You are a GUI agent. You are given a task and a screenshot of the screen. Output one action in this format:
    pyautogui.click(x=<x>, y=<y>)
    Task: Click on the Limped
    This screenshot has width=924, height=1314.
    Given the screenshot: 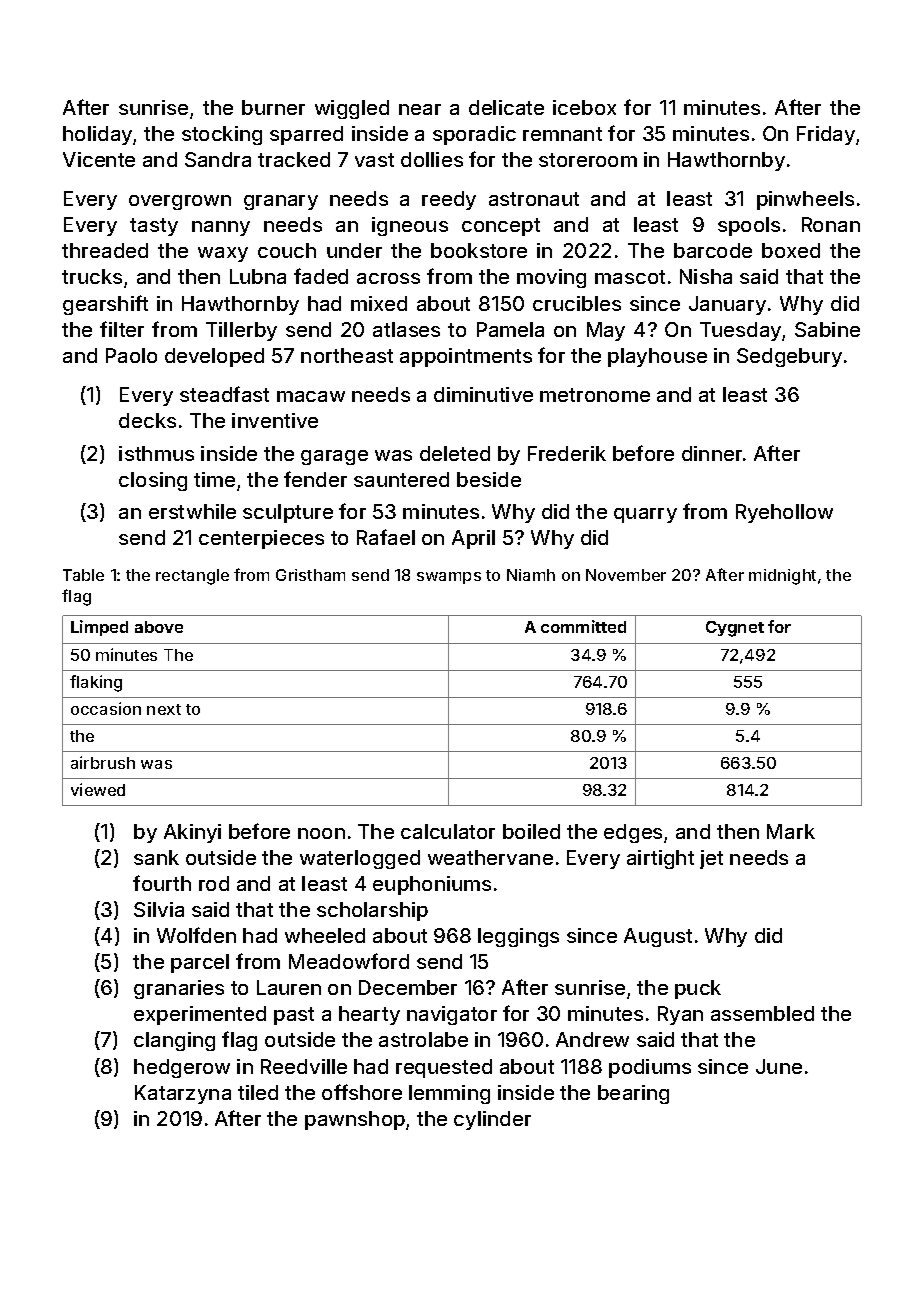 What is the action you would take?
    pyautogui.click(x=99, y=628)
